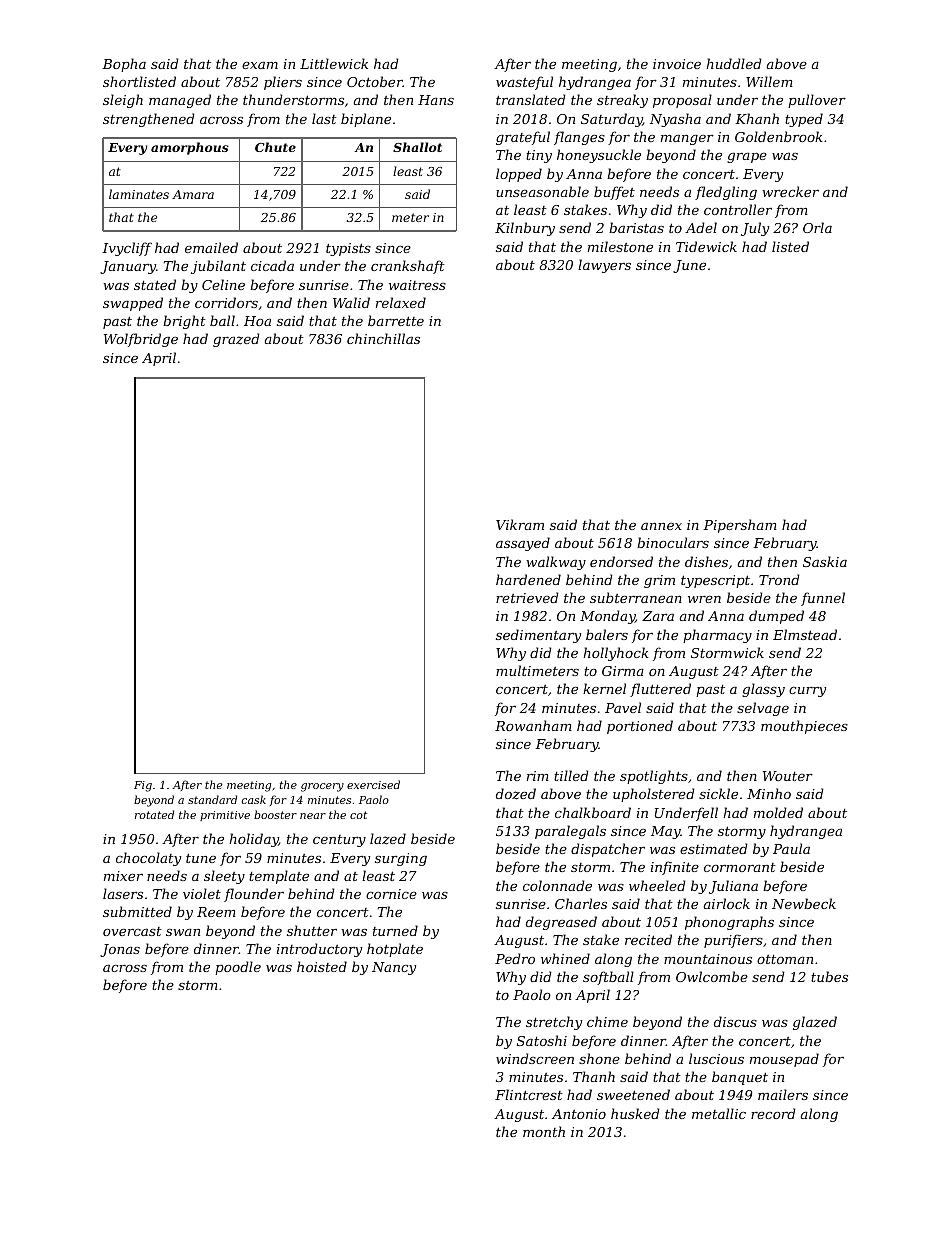 The height and width of the screenshot is (1233, 952). I want to click on template, so click(279, 877).
